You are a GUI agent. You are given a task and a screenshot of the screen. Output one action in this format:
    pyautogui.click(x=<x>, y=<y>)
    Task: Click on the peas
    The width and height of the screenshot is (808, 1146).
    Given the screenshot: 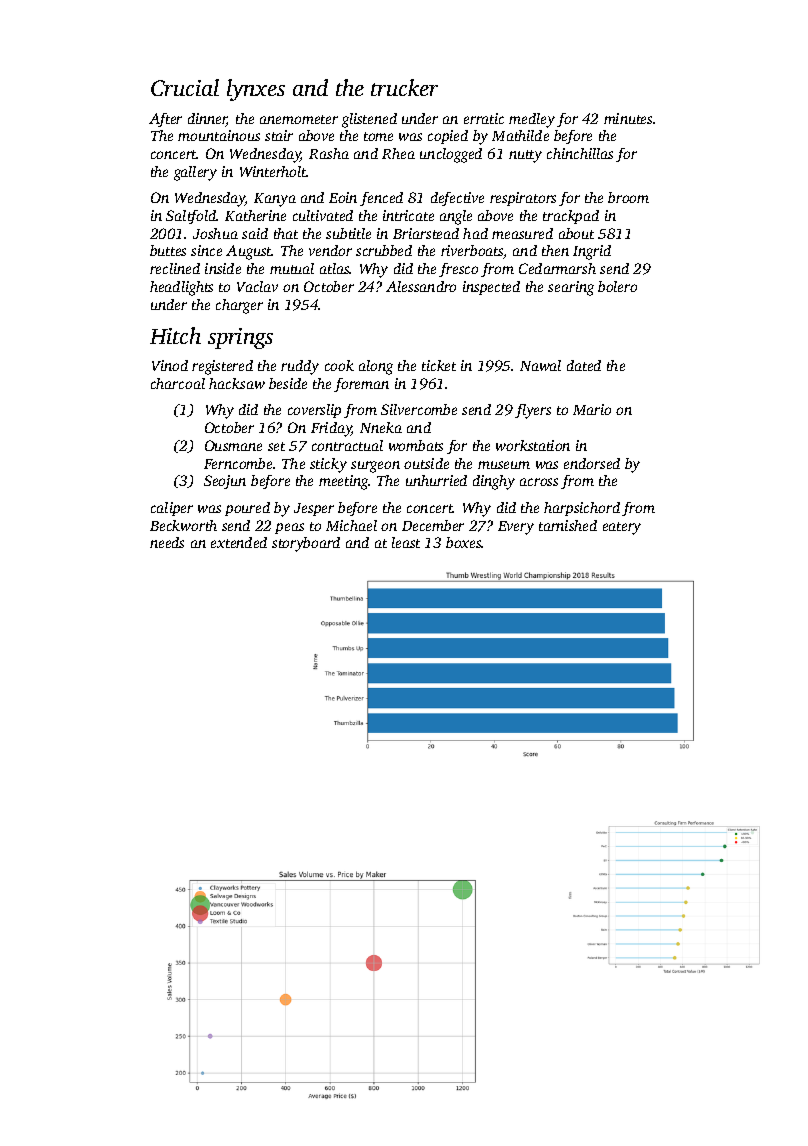 What is the action you would take?
    pyautogui.click(x=289, y=528)
